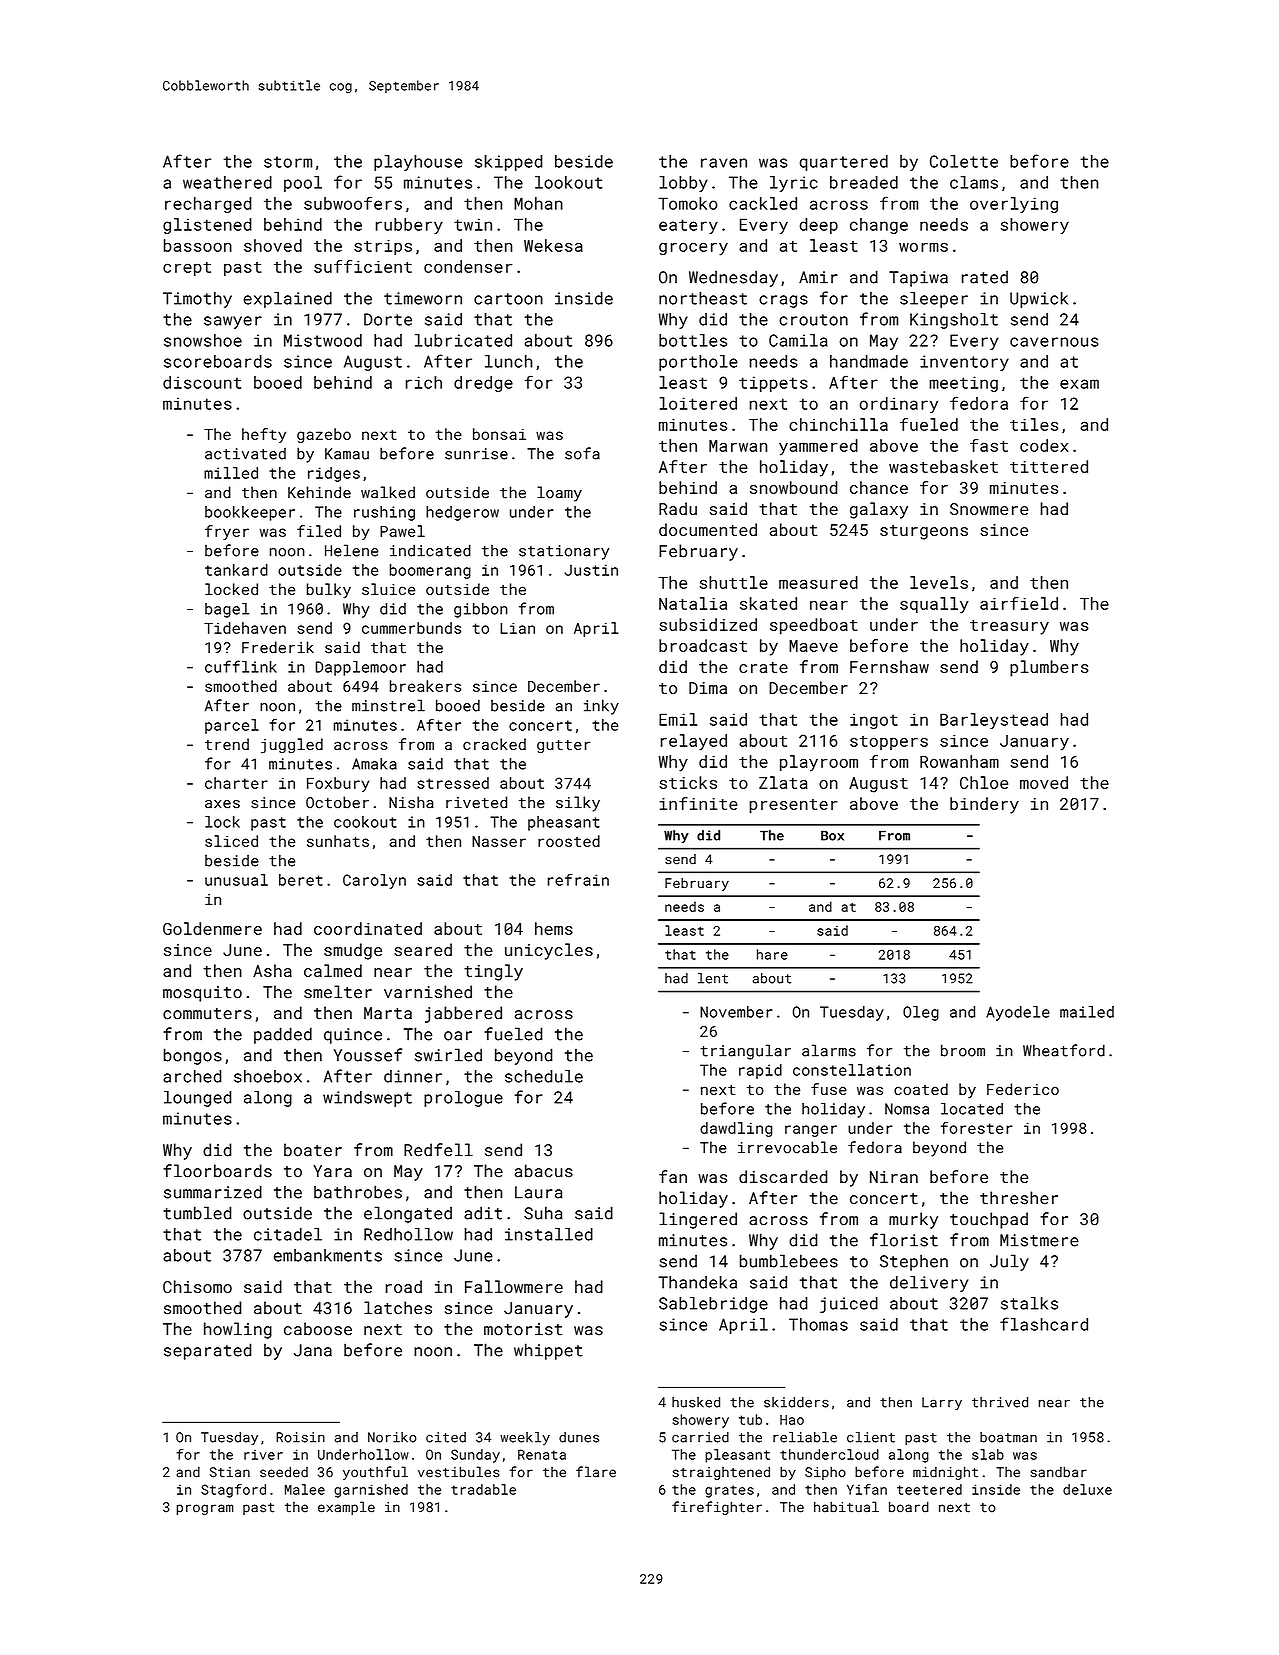 This screenshot has width=1279, height=1655. I want to click on bindery, so click(984, 805).
